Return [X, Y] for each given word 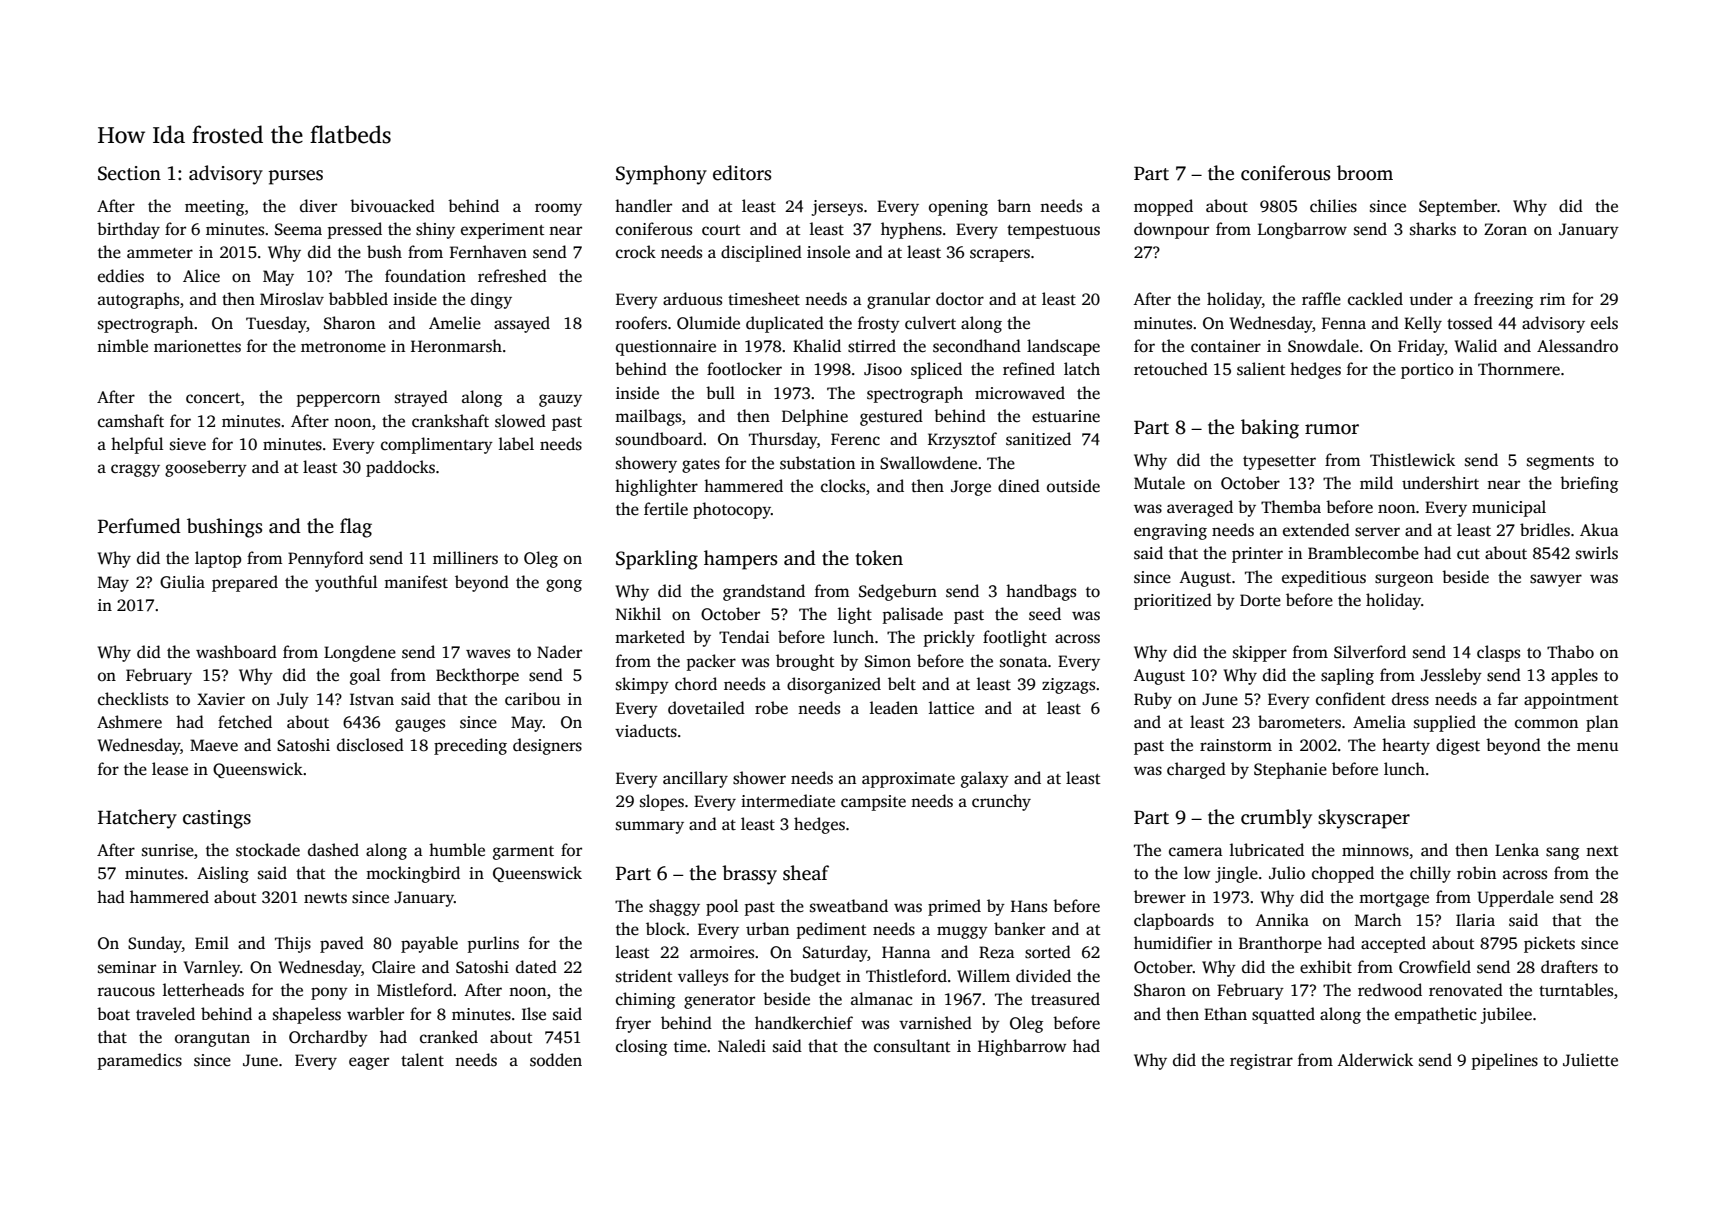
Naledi [742, 1045]
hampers [740, 560]
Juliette [1590, 1060]
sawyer [1556, 580]
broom [1365, 173]
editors [742, 173]
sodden [556, 1060]
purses [295, 177]
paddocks [400, 468]
